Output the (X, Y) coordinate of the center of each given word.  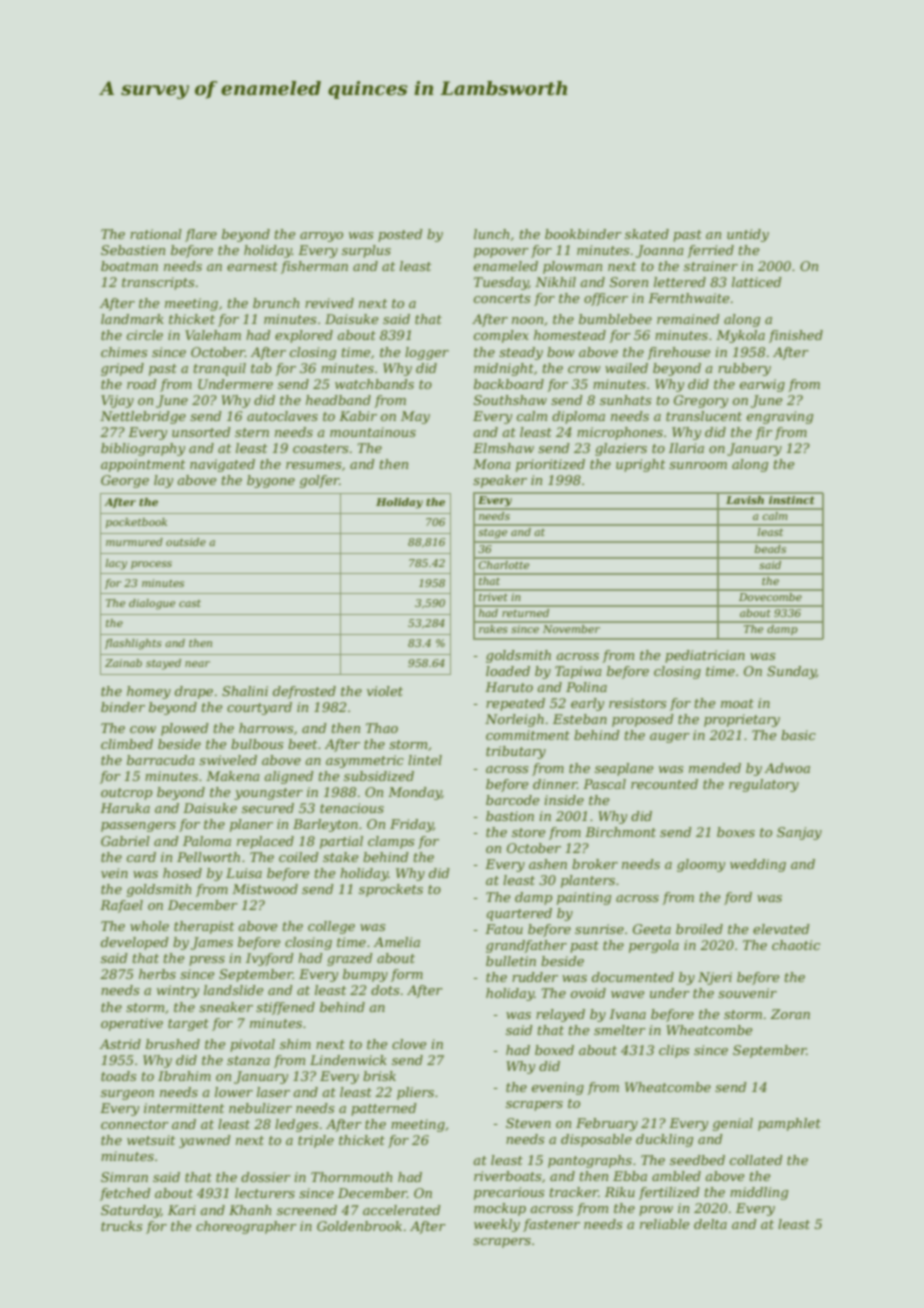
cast (190, 603)
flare (201, 235)
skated (647, 234)
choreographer (246, 1227)
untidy (748, 235)
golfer (319, 481)
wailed (626, 368)
